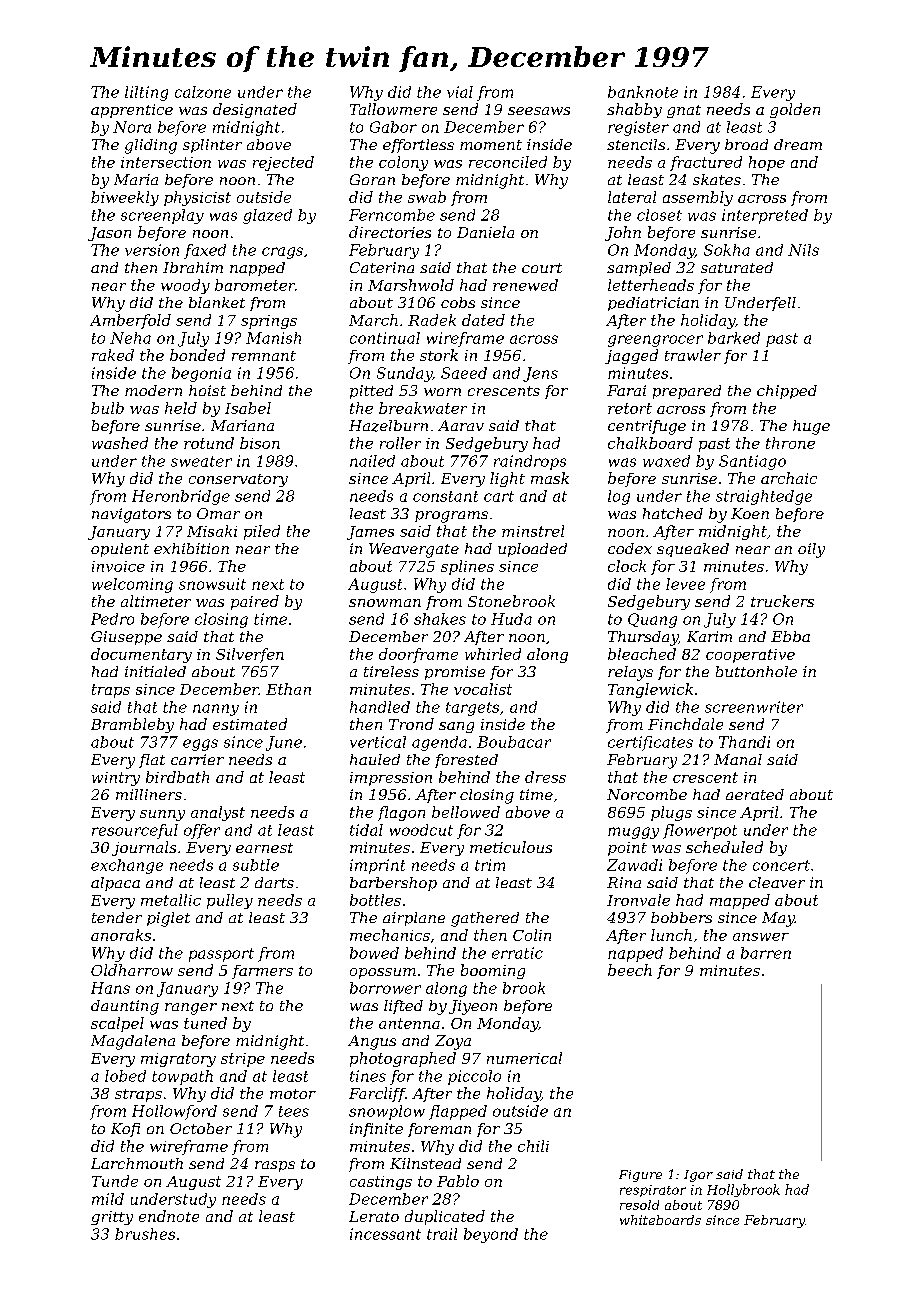 This screenshot has width=924, height=1308. I want to click on beyond, so click(491, 1235).
